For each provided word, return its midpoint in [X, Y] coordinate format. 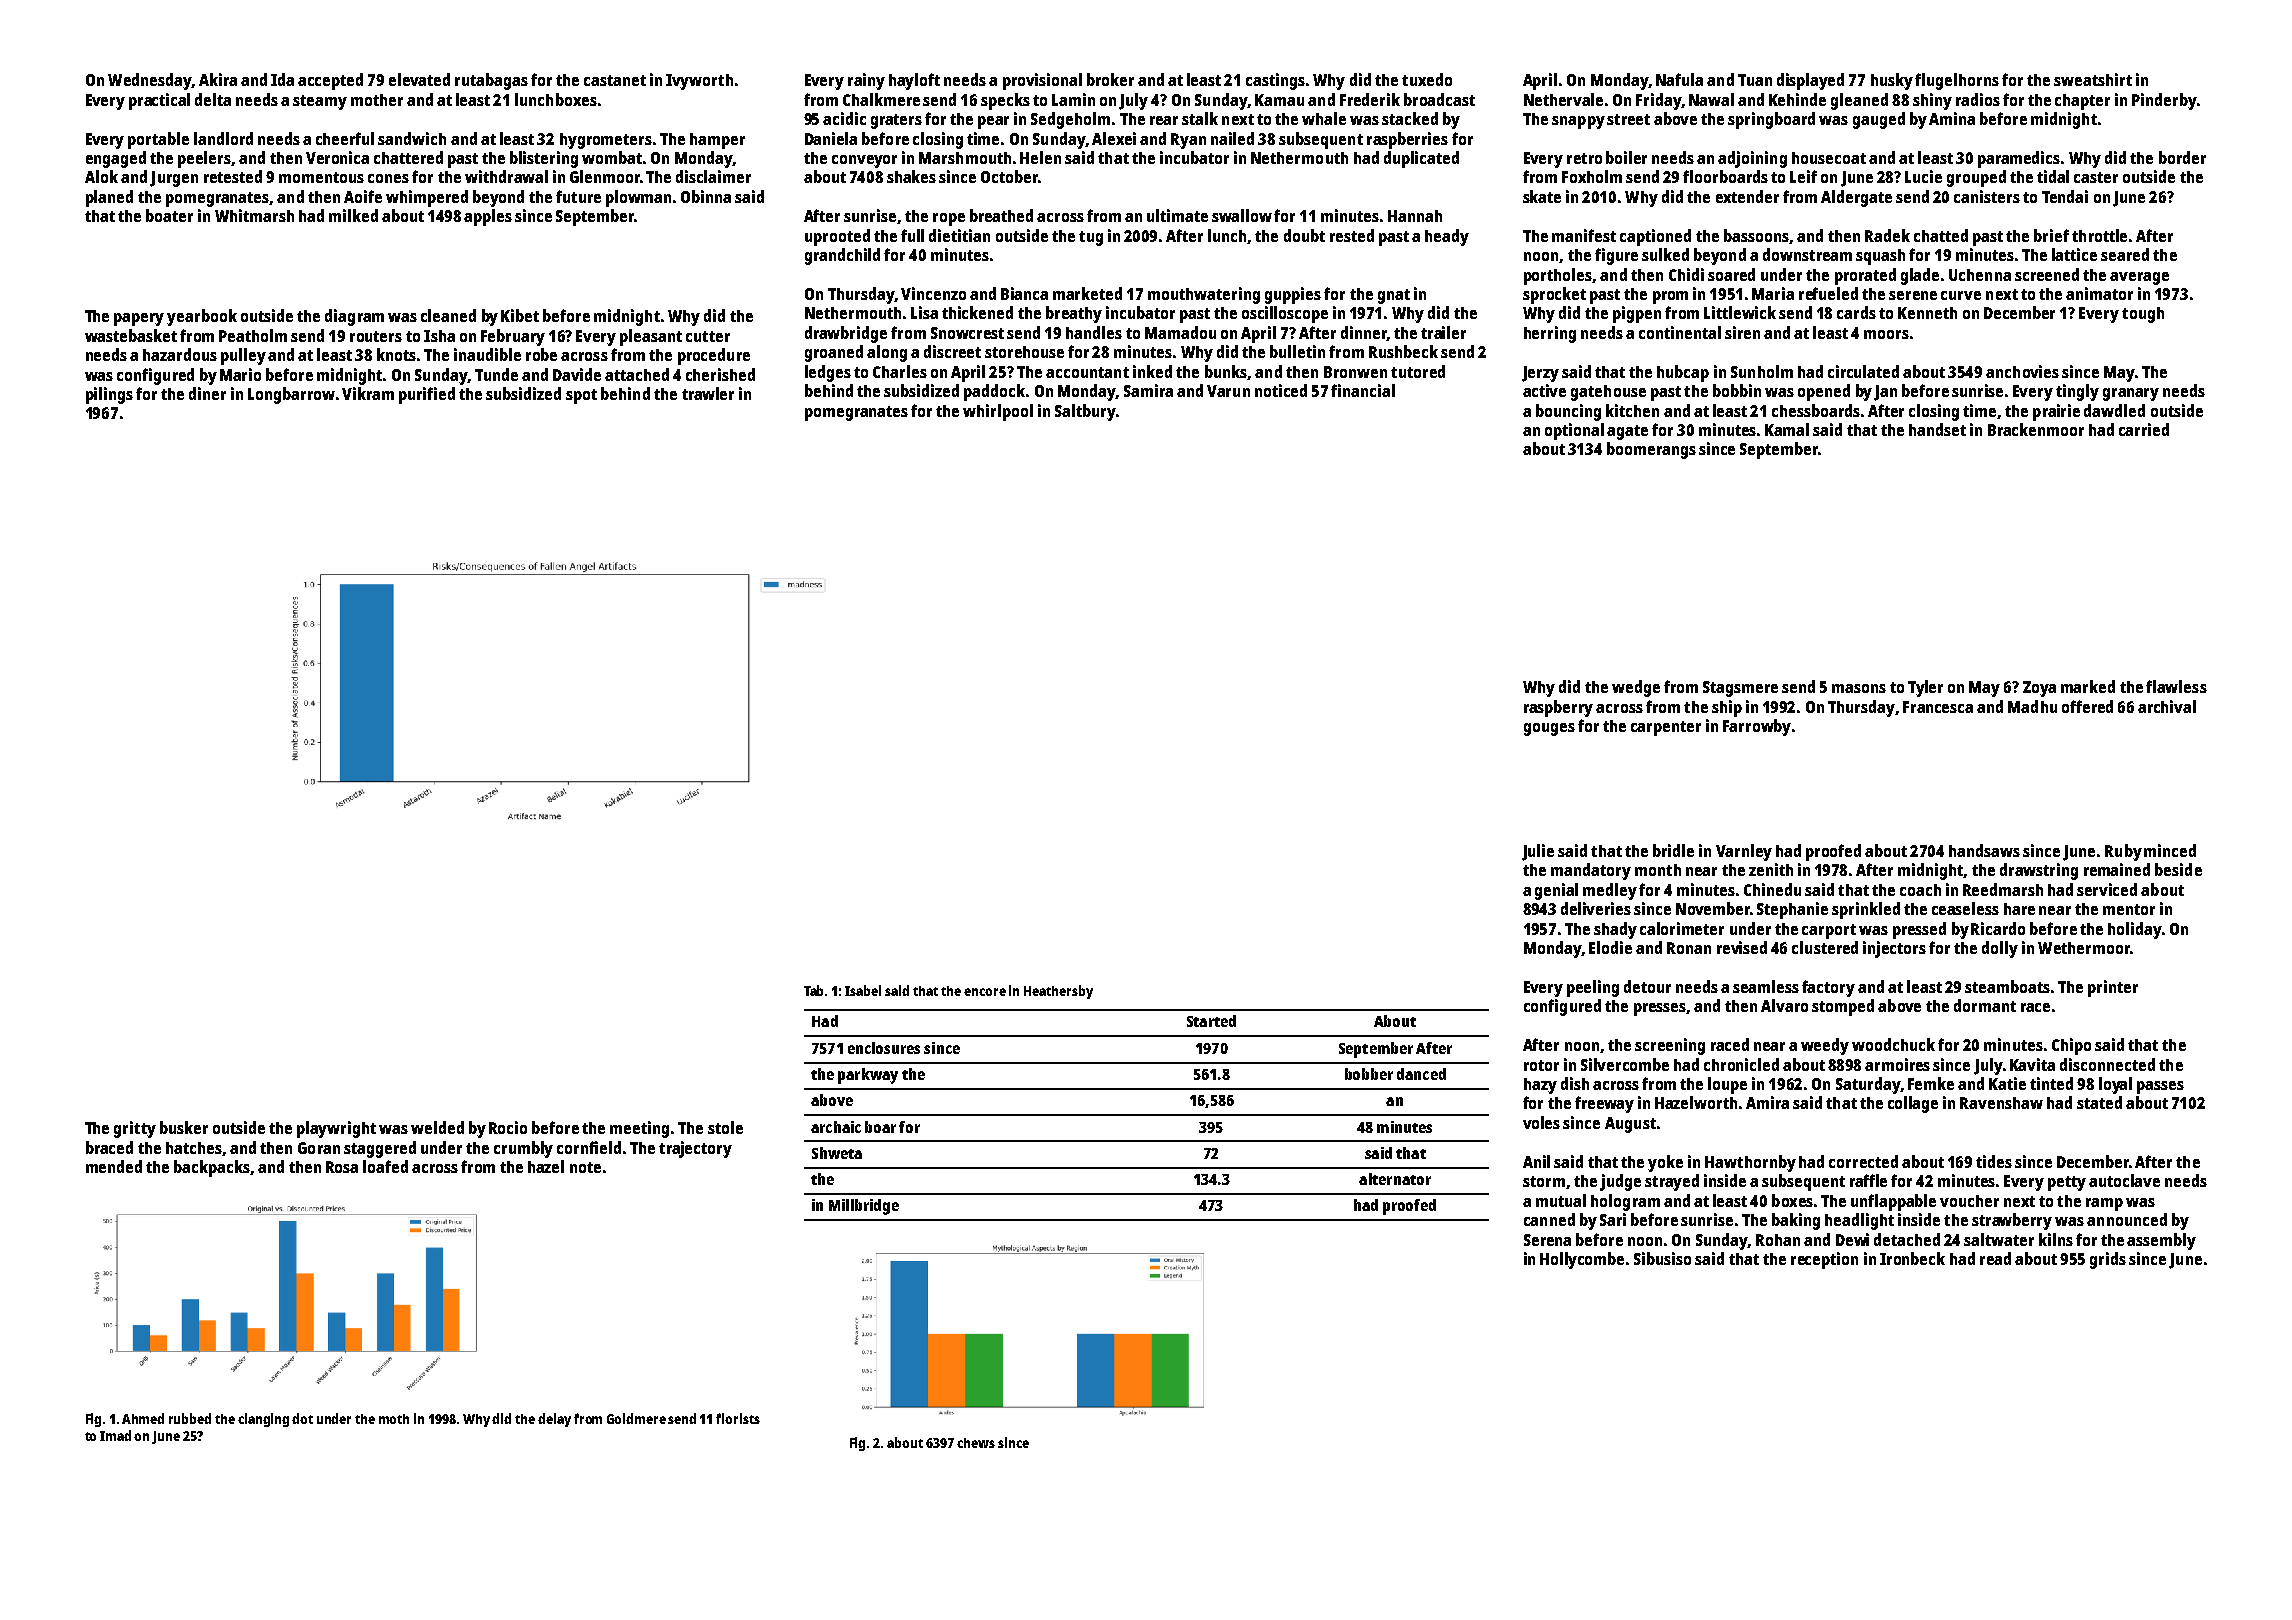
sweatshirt [2093, 79]
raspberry [1558, 708]
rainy [866, 81]
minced [2170, 850]
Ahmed [143, 1418]
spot [581, 396]
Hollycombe [1582, 1260]
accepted [330, 81]
